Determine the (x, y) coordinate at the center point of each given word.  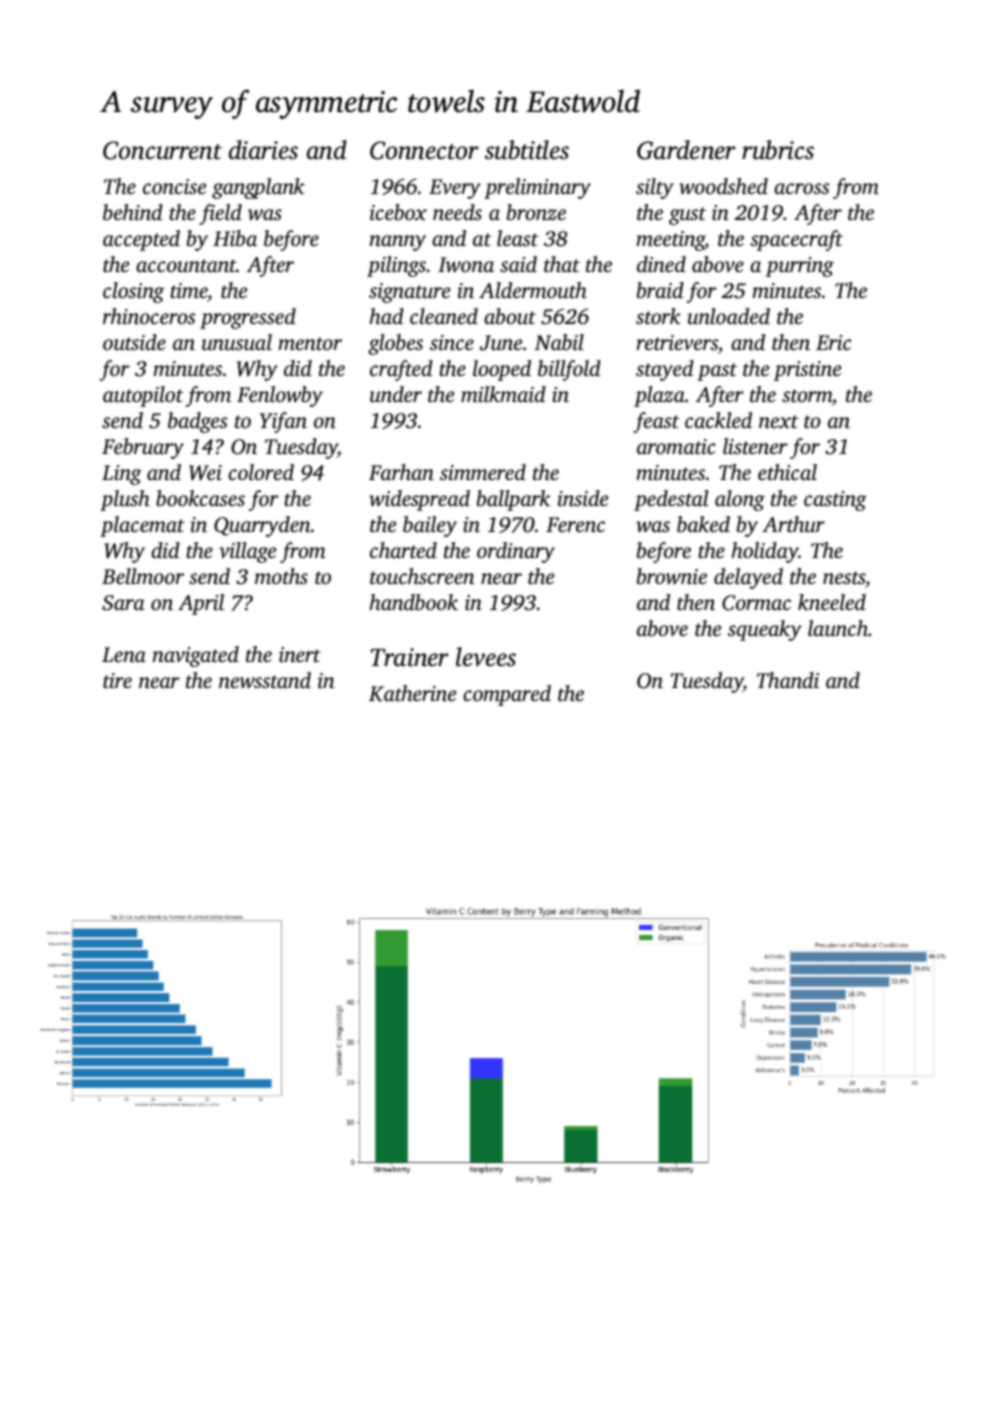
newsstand (265, 680)
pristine (807, 371)
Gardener (686, 150)
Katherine (412, 693)
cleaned (444, 316)
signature (409, 293)
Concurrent (162, 150)
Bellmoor (143, 576)
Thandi (788, 680)
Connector (424, 150)
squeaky (765, 630)
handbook (413, 602)
